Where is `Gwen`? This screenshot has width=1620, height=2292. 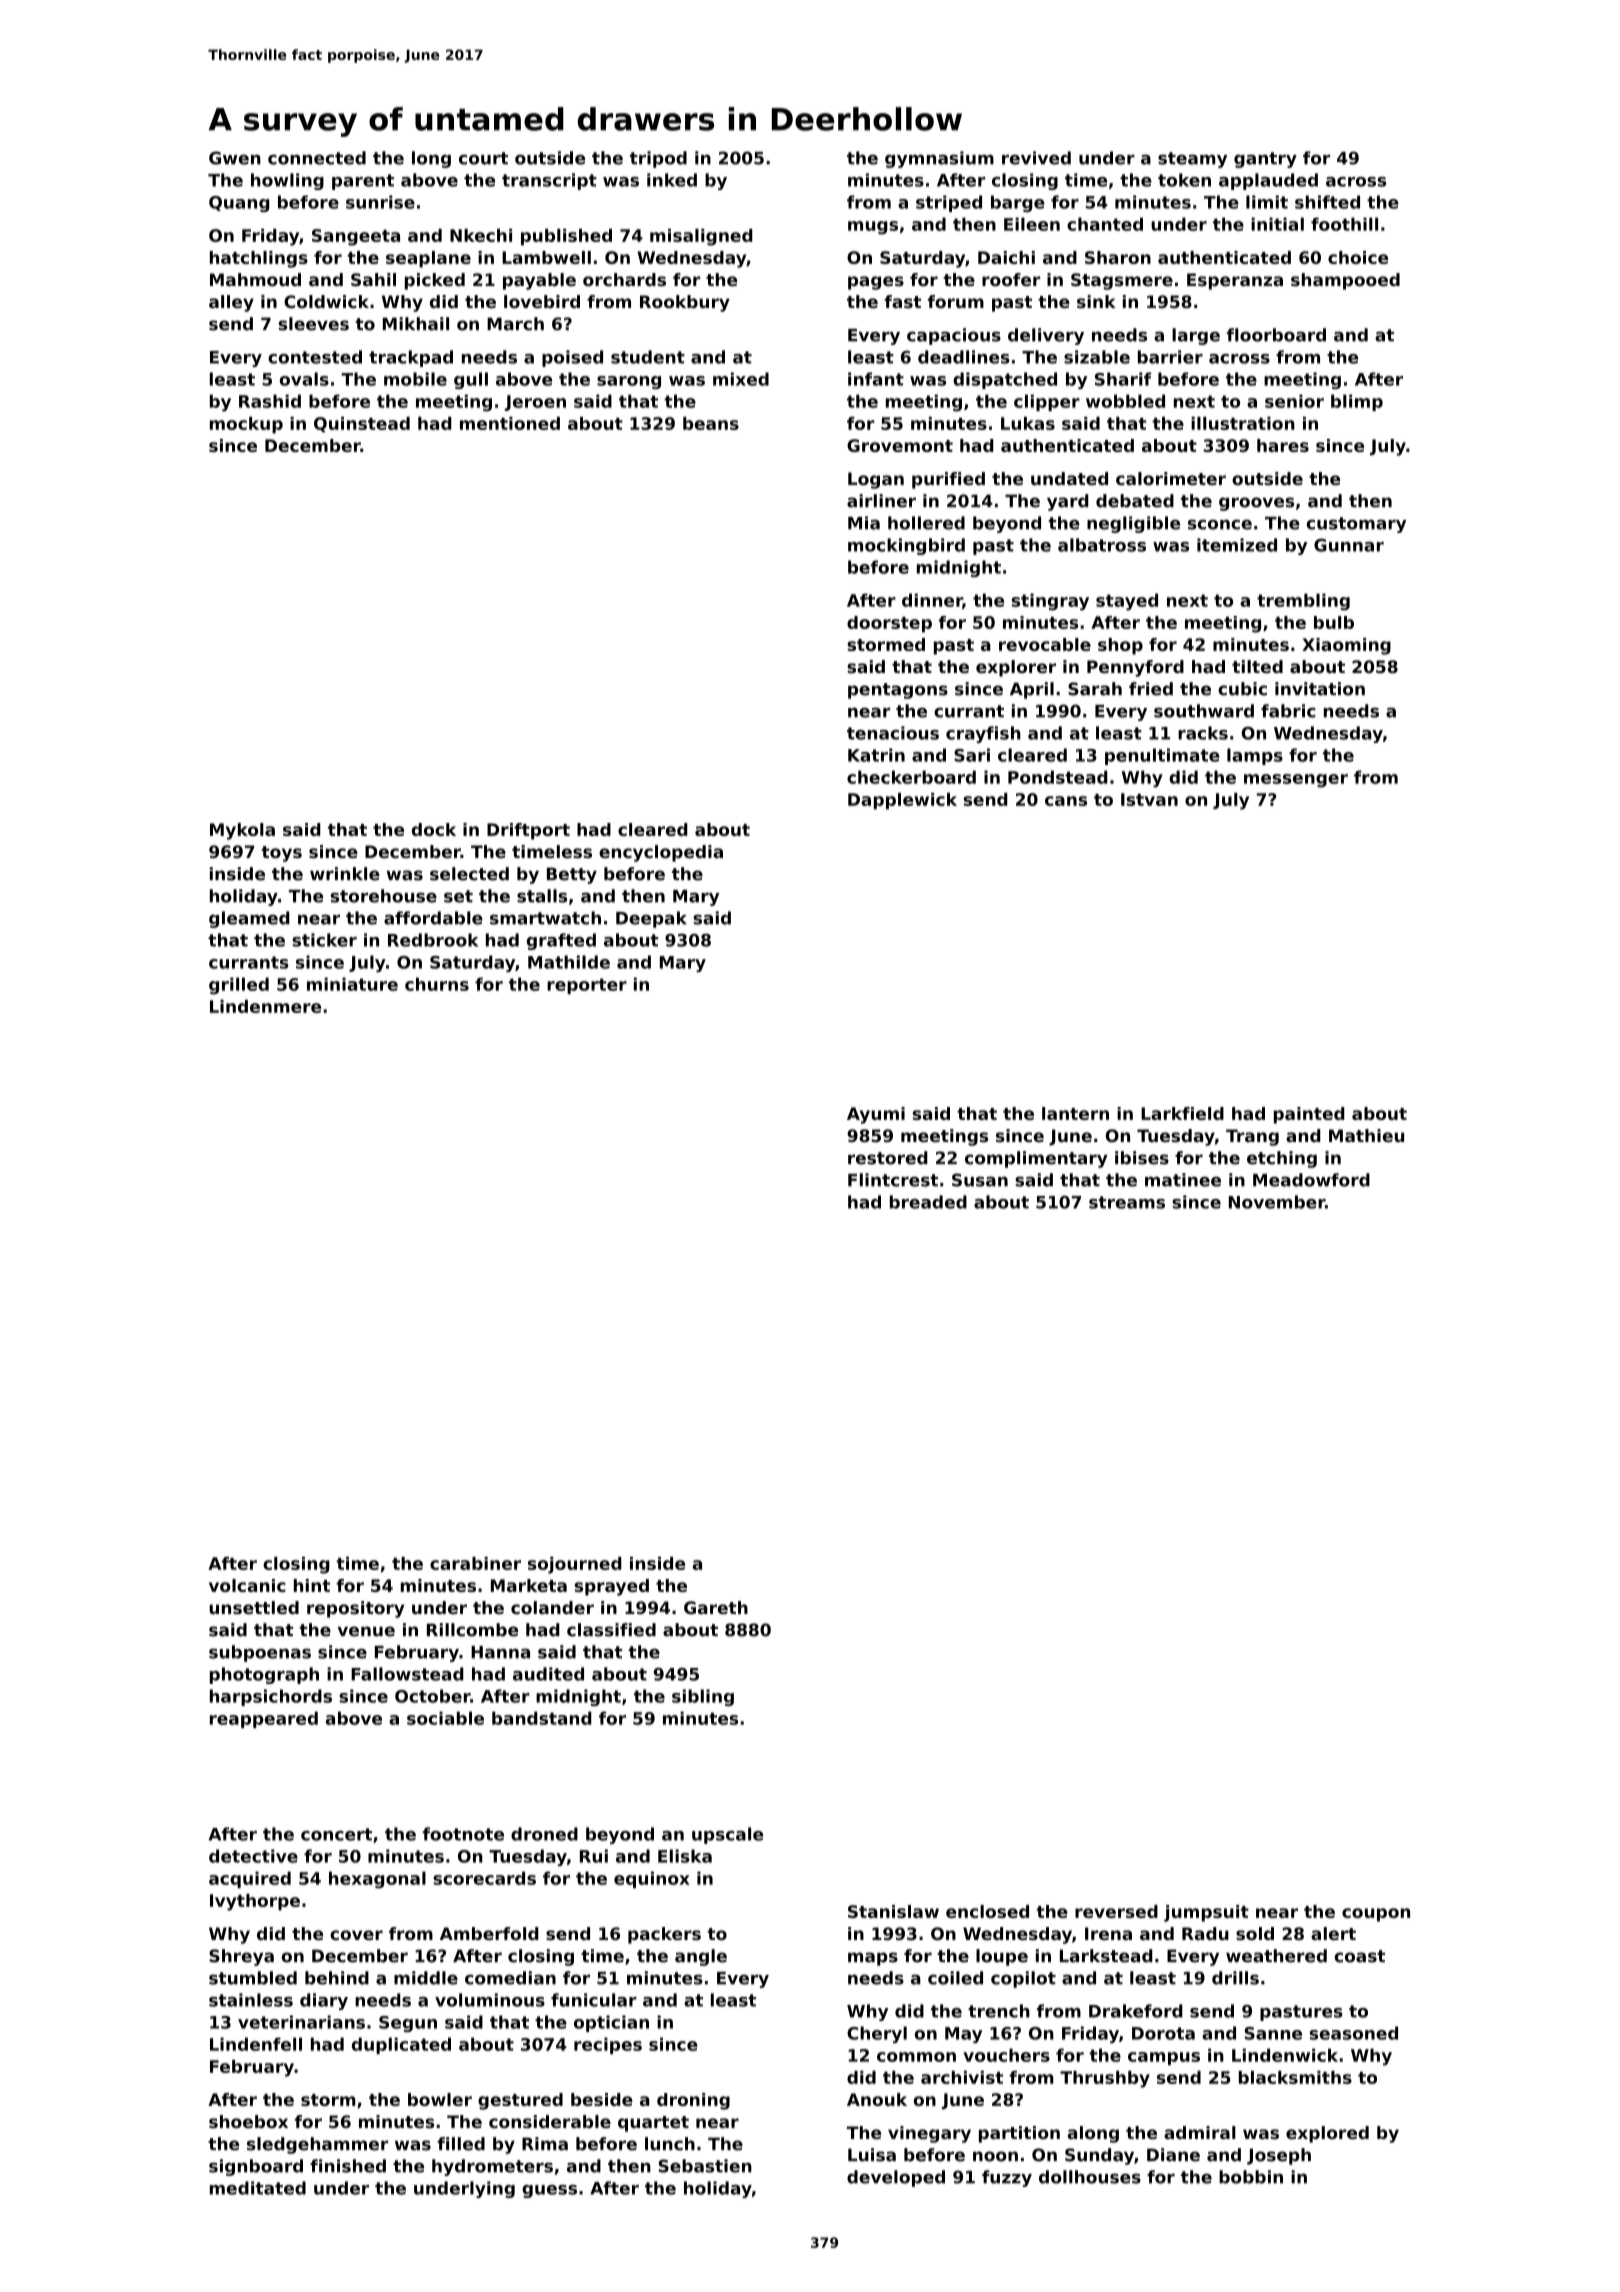 Gwen is located at coordinates (235, 158).
